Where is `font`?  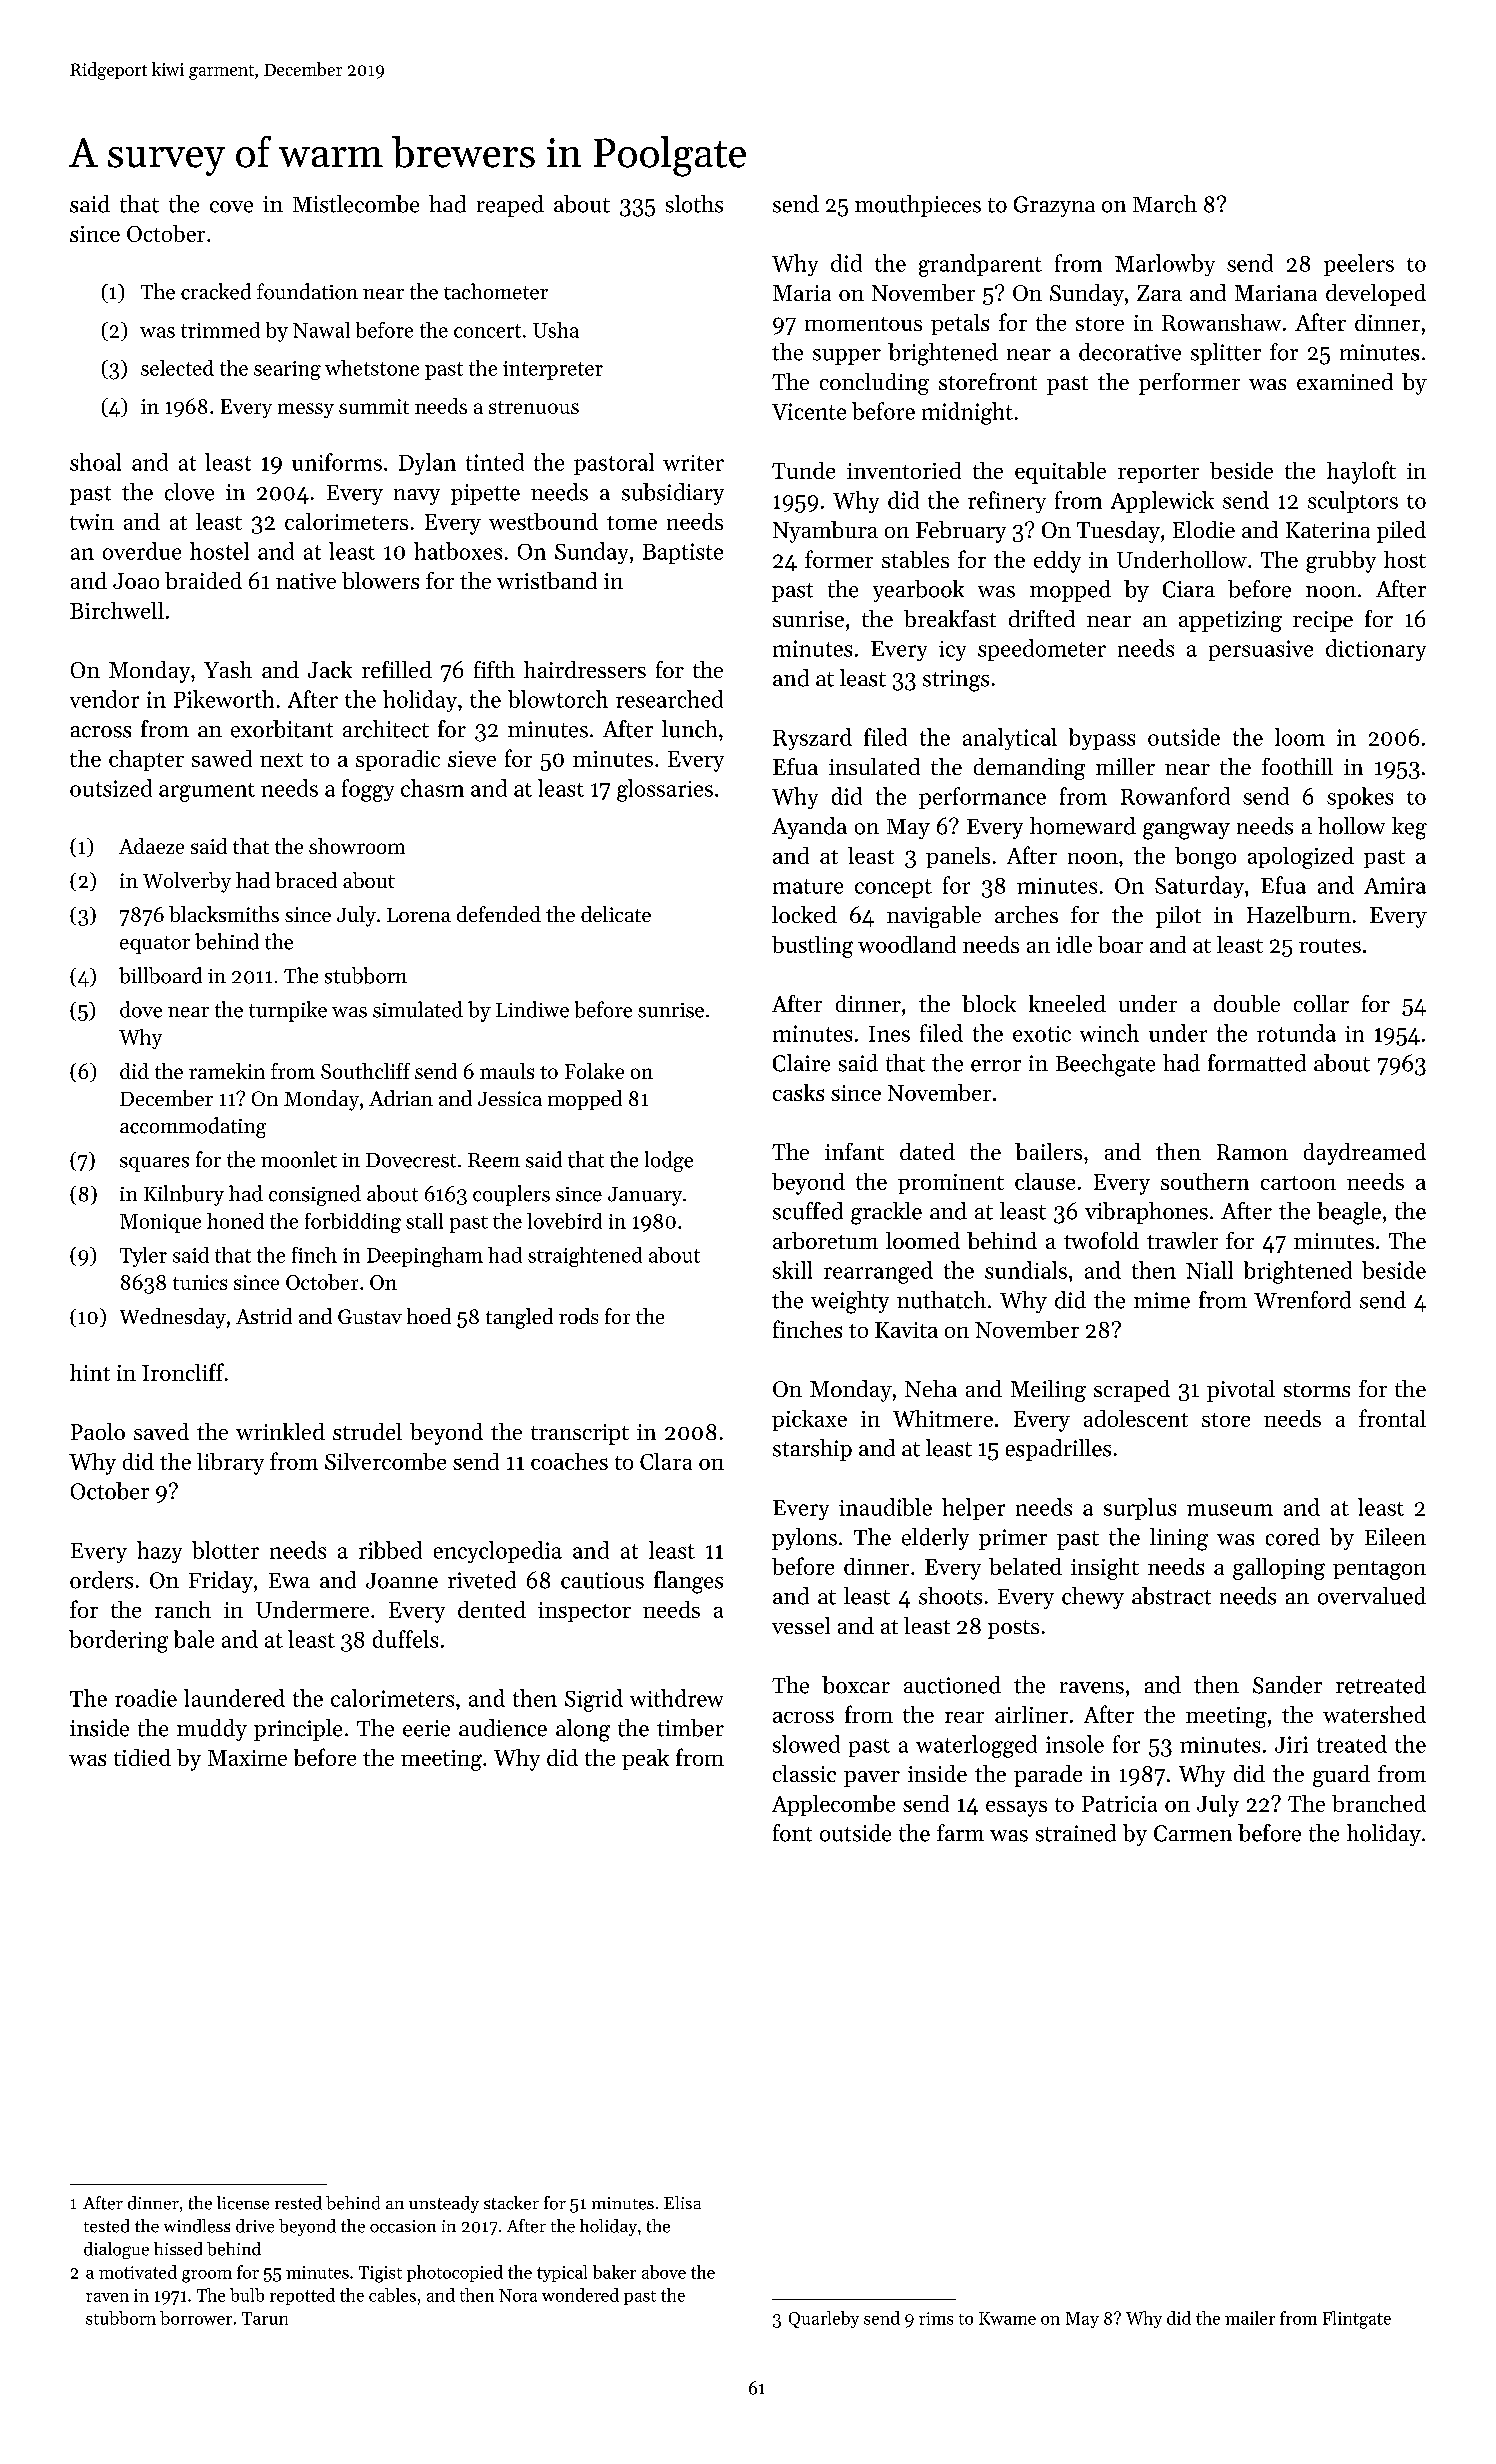
font is located at coordinates (792, 1833).
